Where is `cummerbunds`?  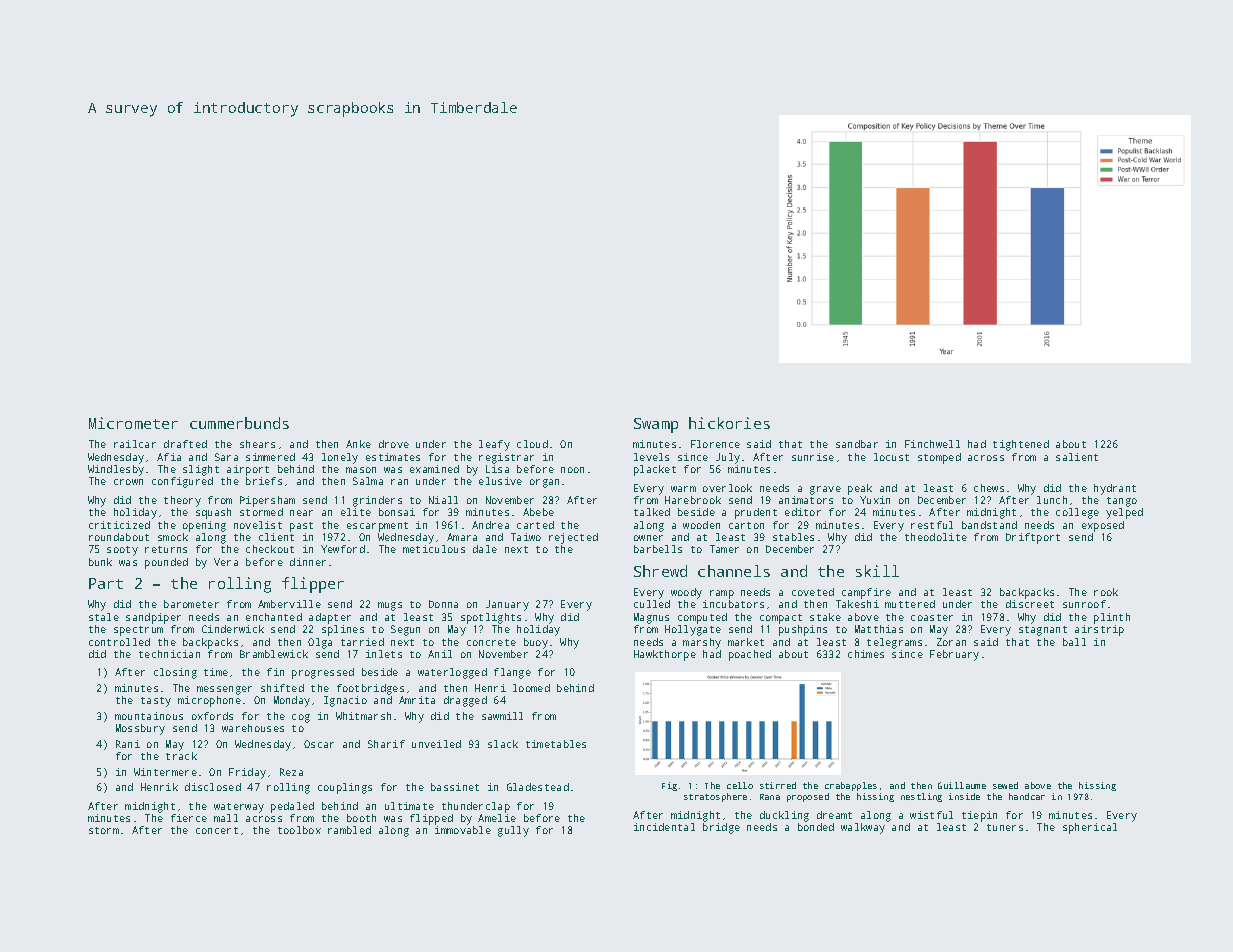 cummerbunds is located at coordinates (239, 423).
